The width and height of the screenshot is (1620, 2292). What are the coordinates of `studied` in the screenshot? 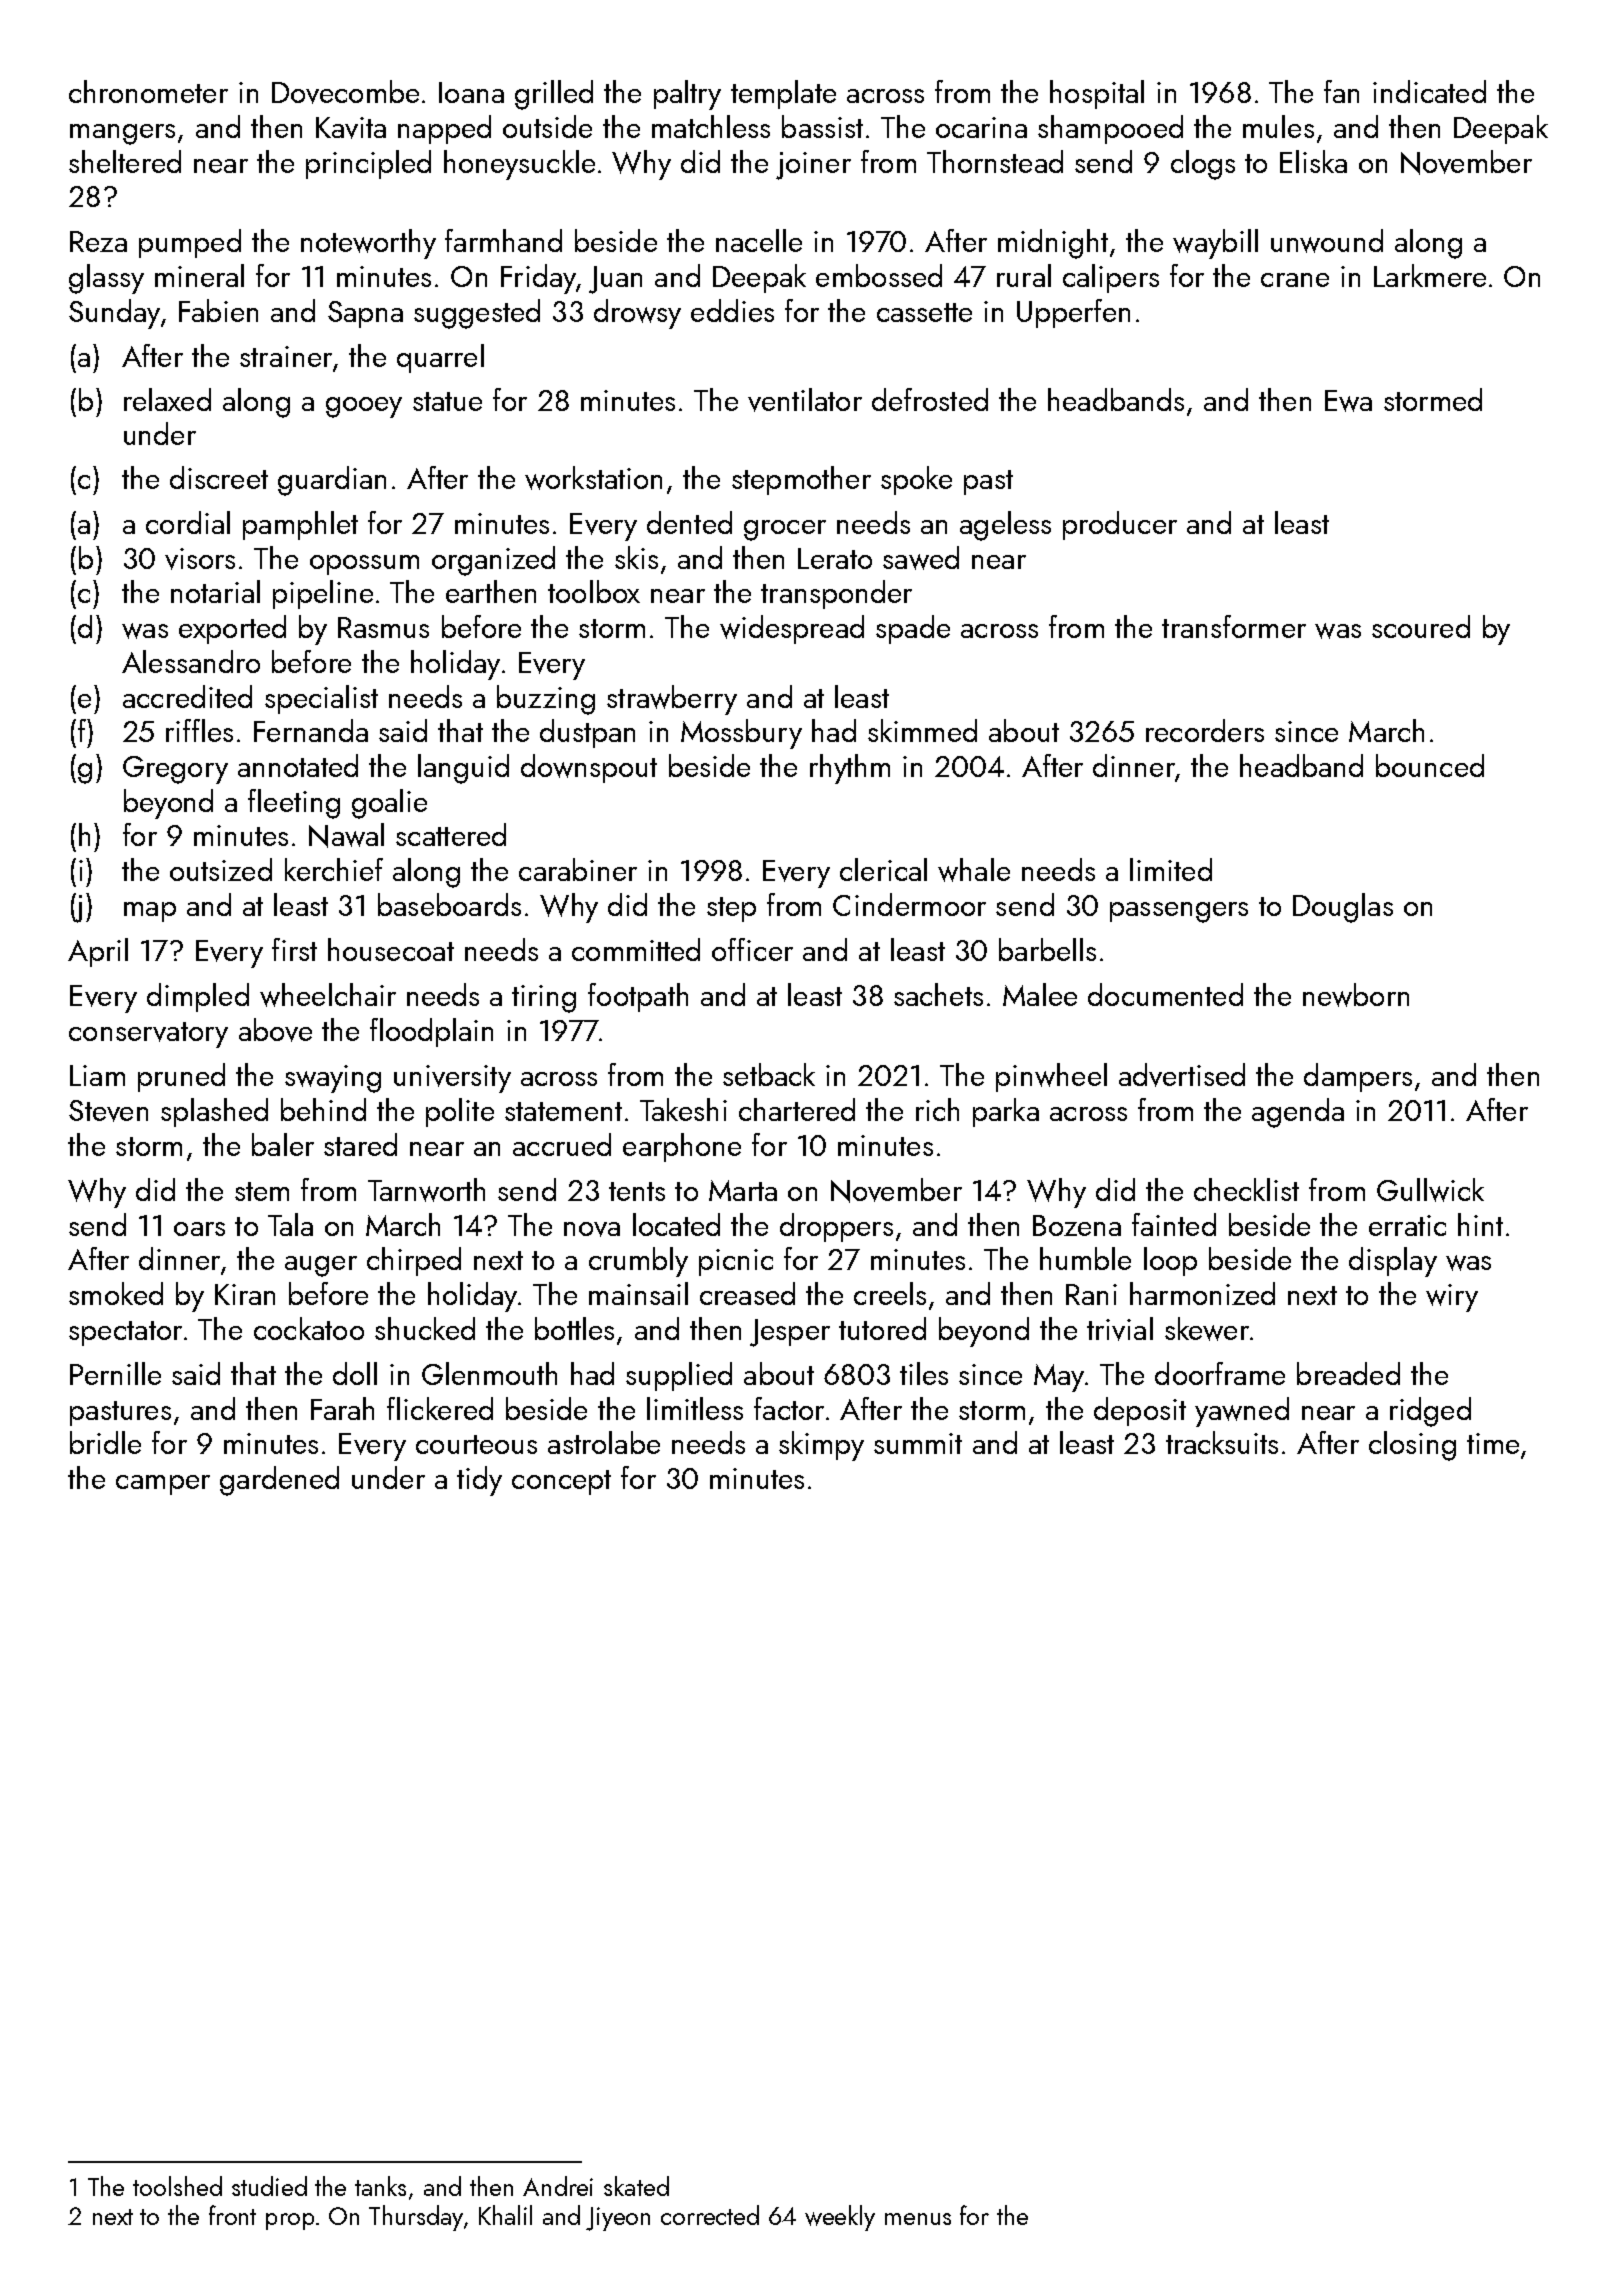 It's located at (269, 2186).
